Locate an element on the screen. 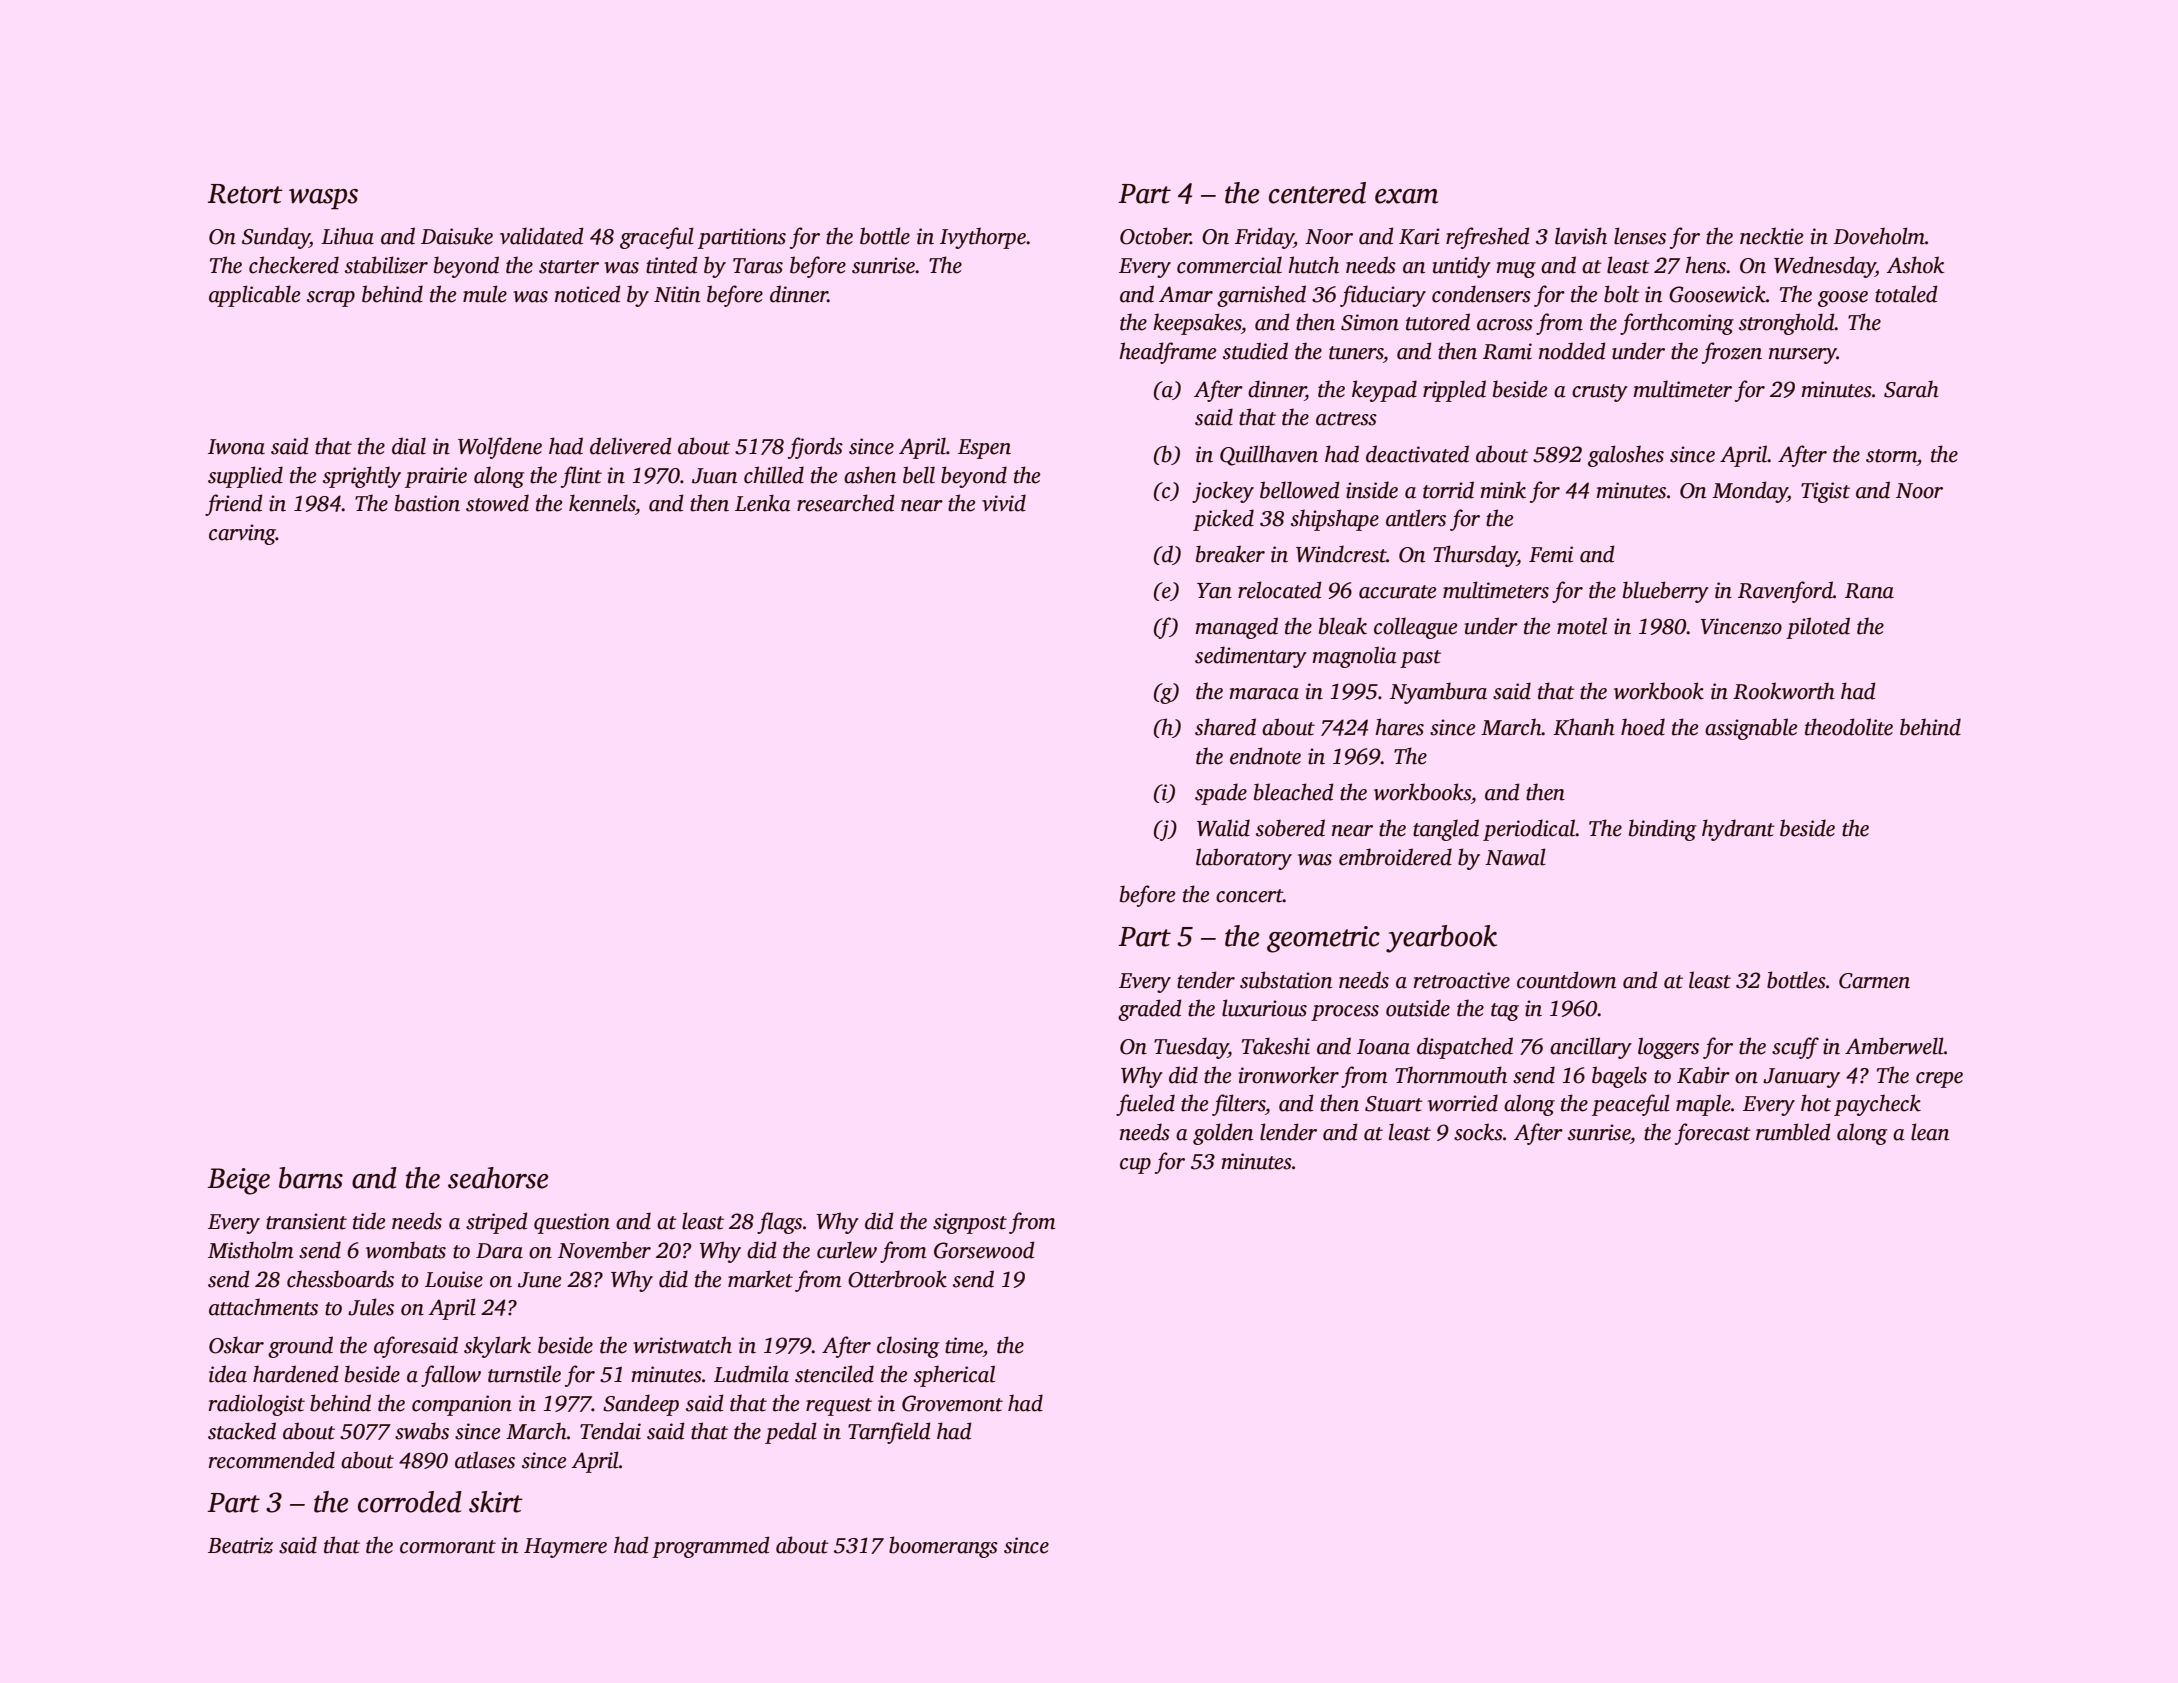 The image size is (2178, 1683). boomerangs is located at coordinates (943, 1547).
